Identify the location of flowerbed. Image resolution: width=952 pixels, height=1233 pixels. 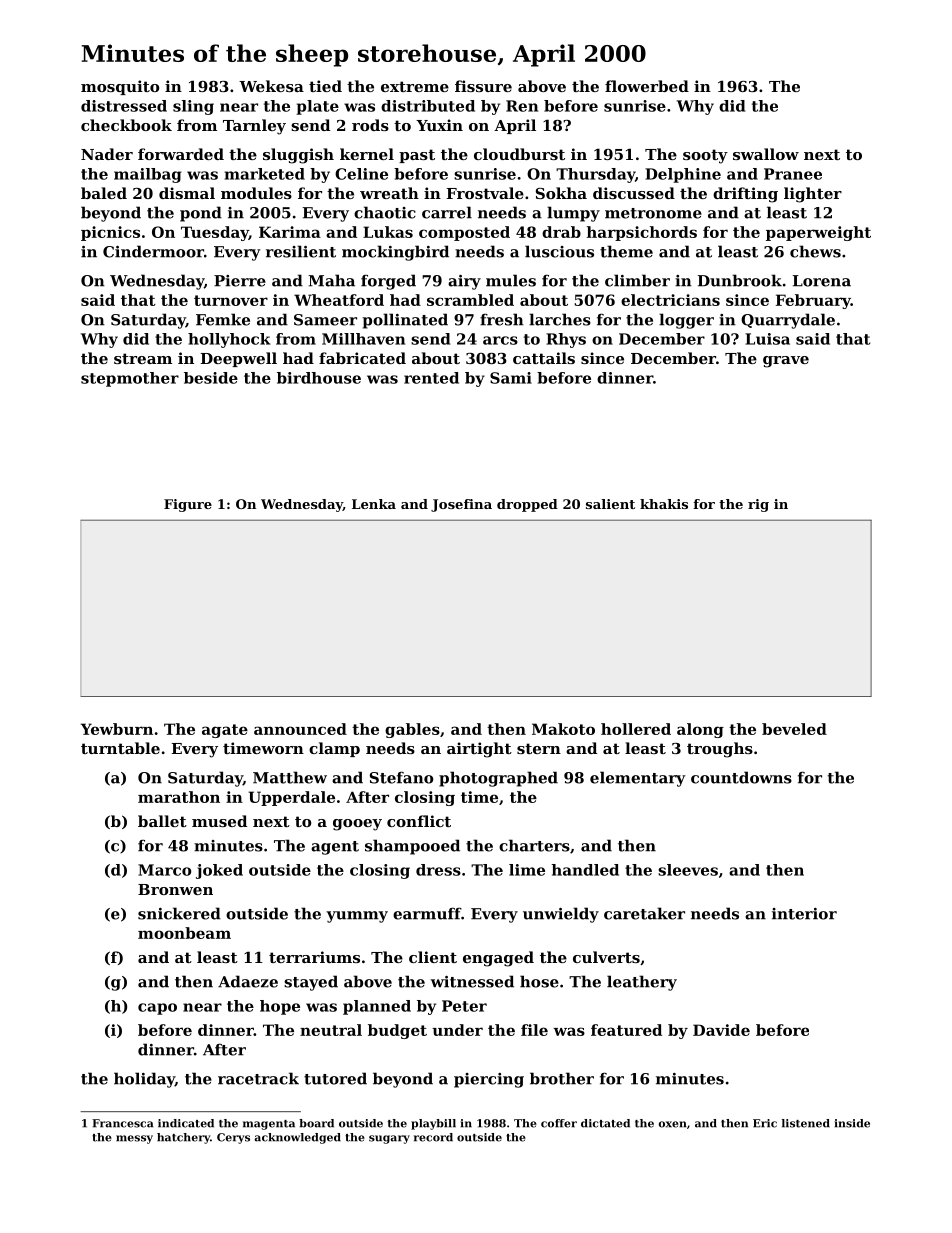
(647, 86).
